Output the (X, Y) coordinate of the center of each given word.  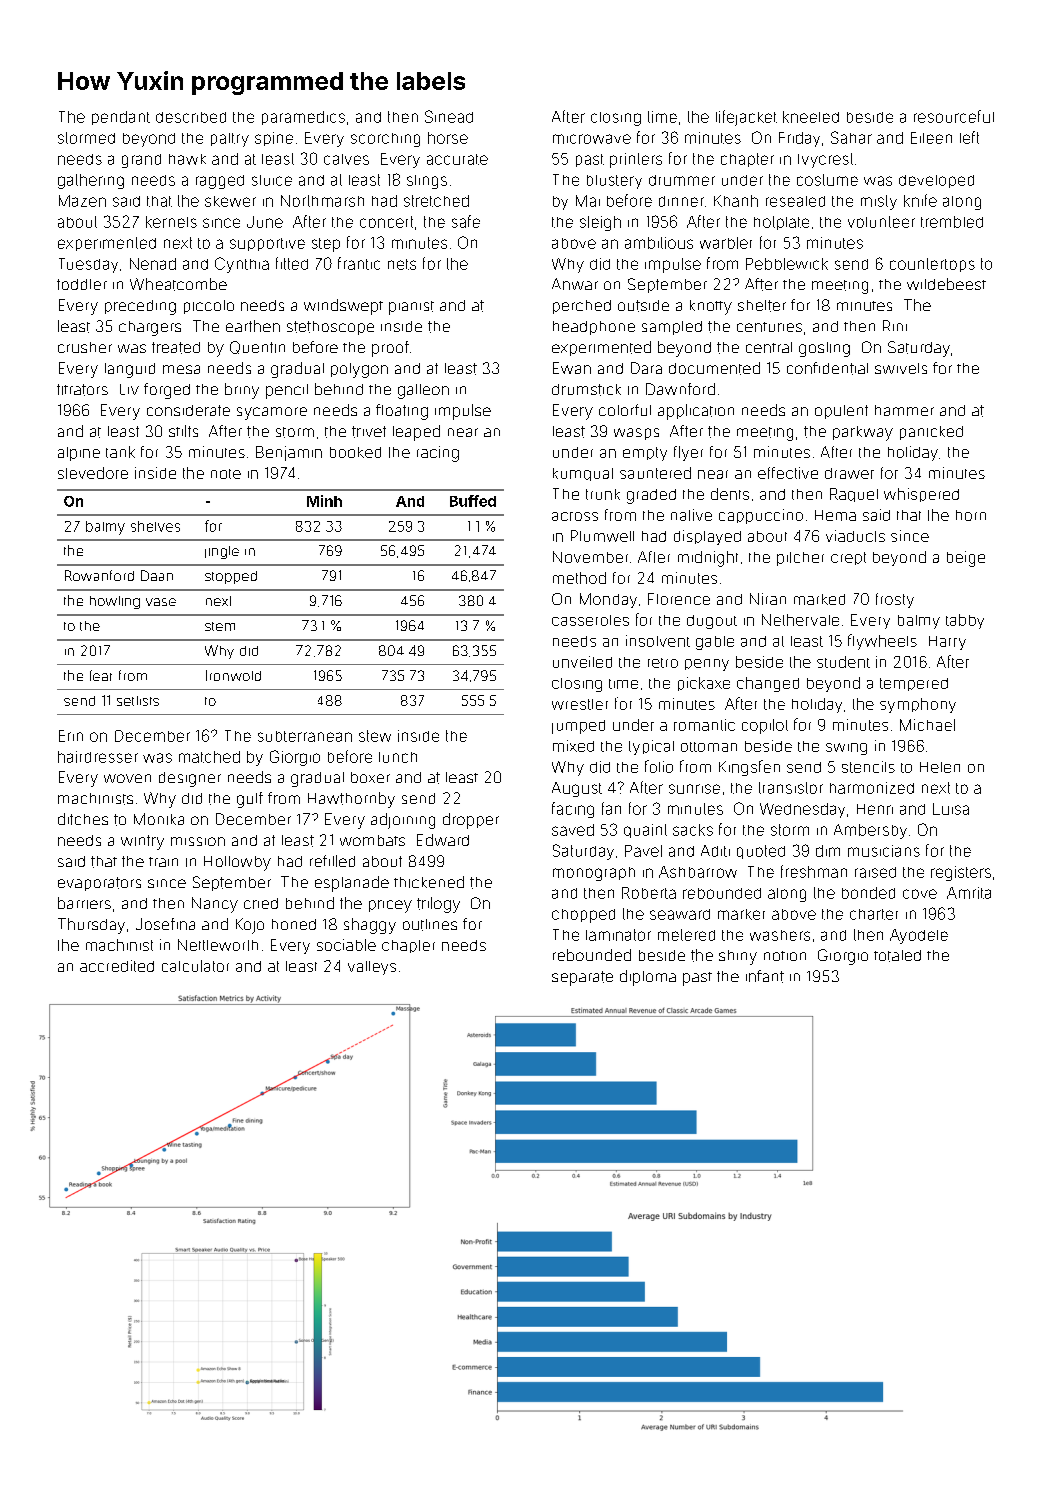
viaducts (855, 536)
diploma (648, 978)
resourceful (954, 116)
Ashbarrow (698, 872)
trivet (369, 432)
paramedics (303, 118)
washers (780, 935)
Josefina (165, 924)
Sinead (449, 116)
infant (765, 976)
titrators (82, 390)
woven (127, 778)
